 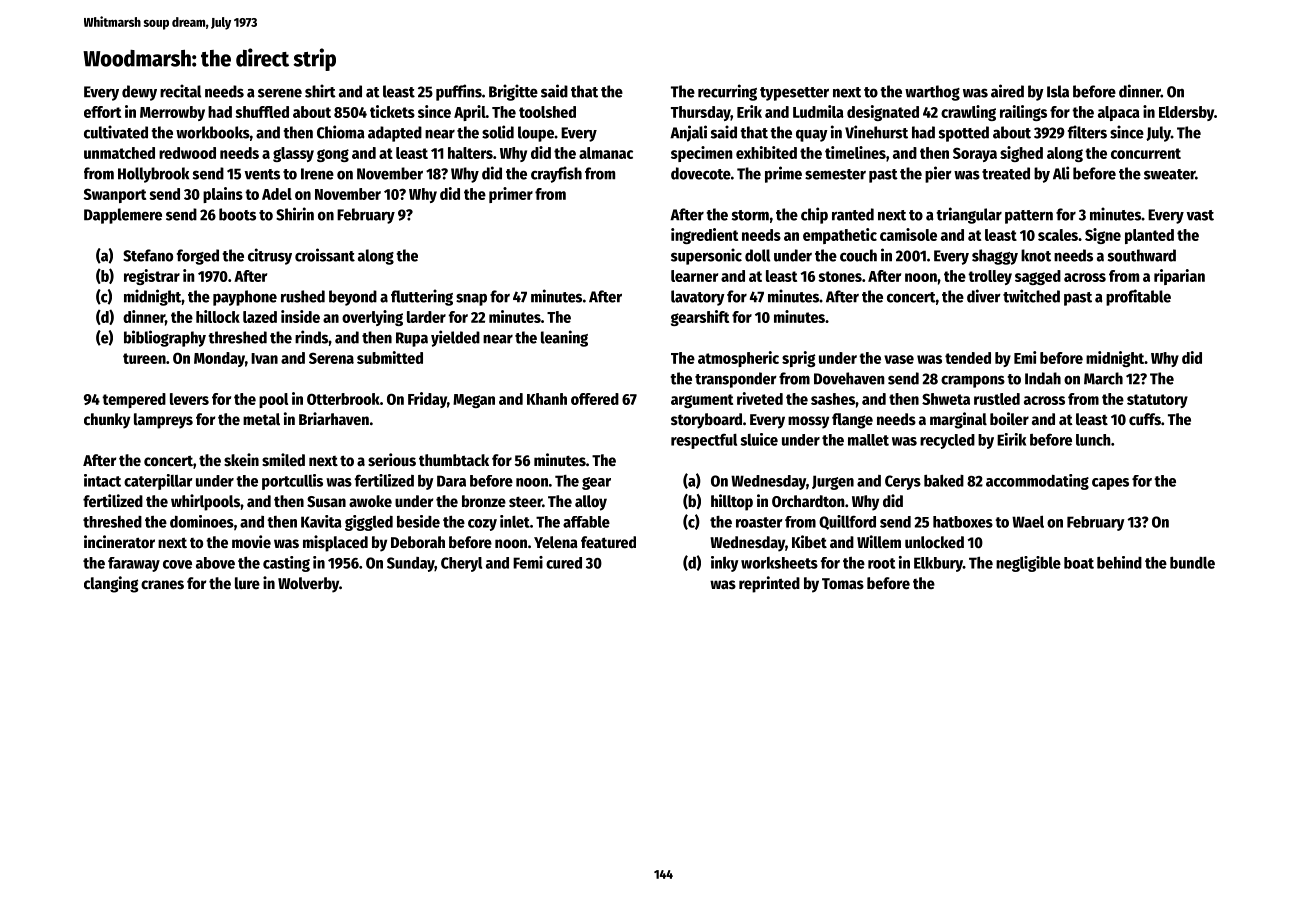 What do you see at coordinates (606, 153) in the screenshot?
I see `almanac` at bounding box center [606, 153].
